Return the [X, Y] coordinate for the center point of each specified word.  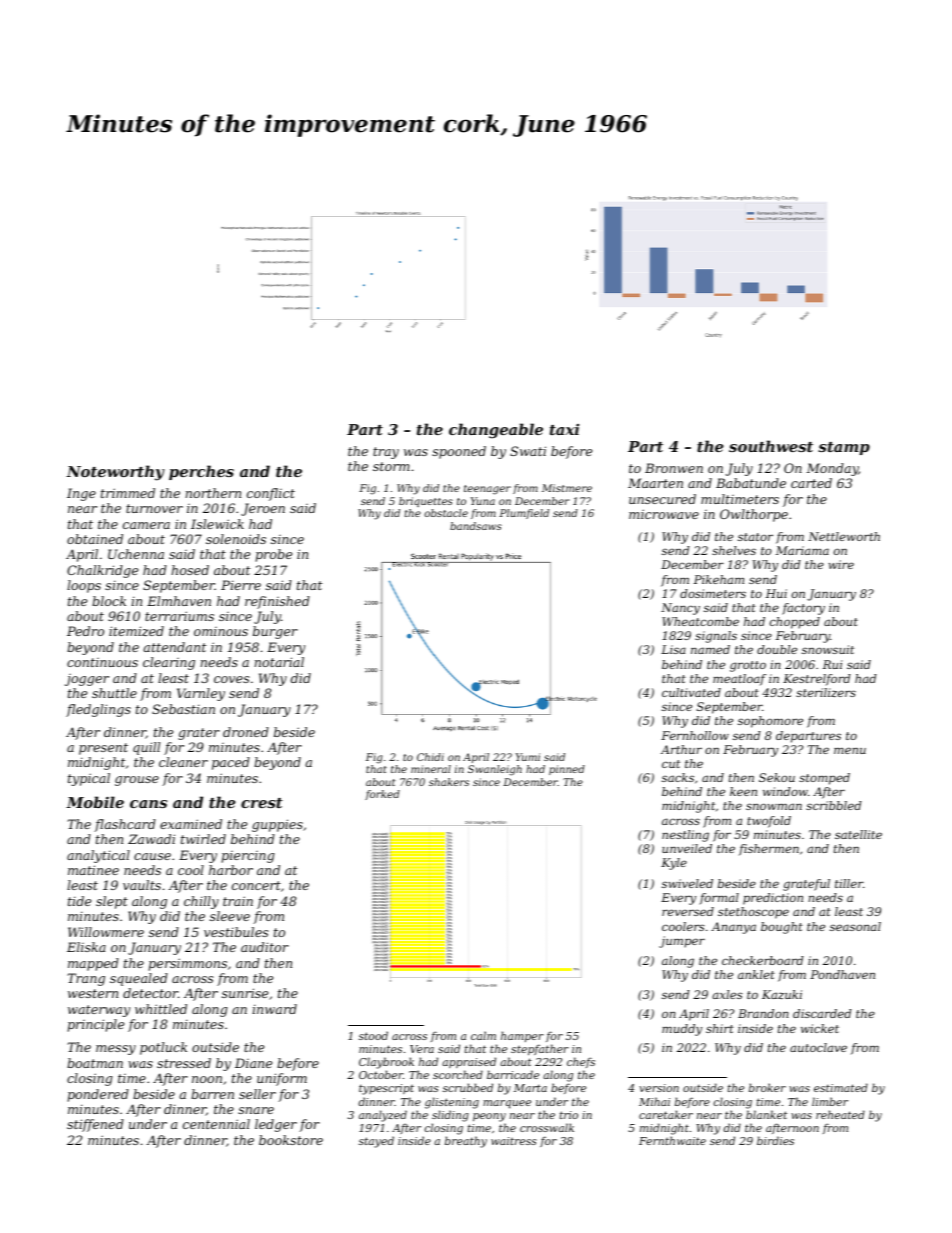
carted [811, 483]
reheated [840, 1114]
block [109, 601]
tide [79, 901]
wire [841, 564]
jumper [682, 942]
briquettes [426, 502]
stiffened [95, 1125]
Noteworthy [115, 473]
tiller [849, 883]
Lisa [673, 649]
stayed [376, 1142]
